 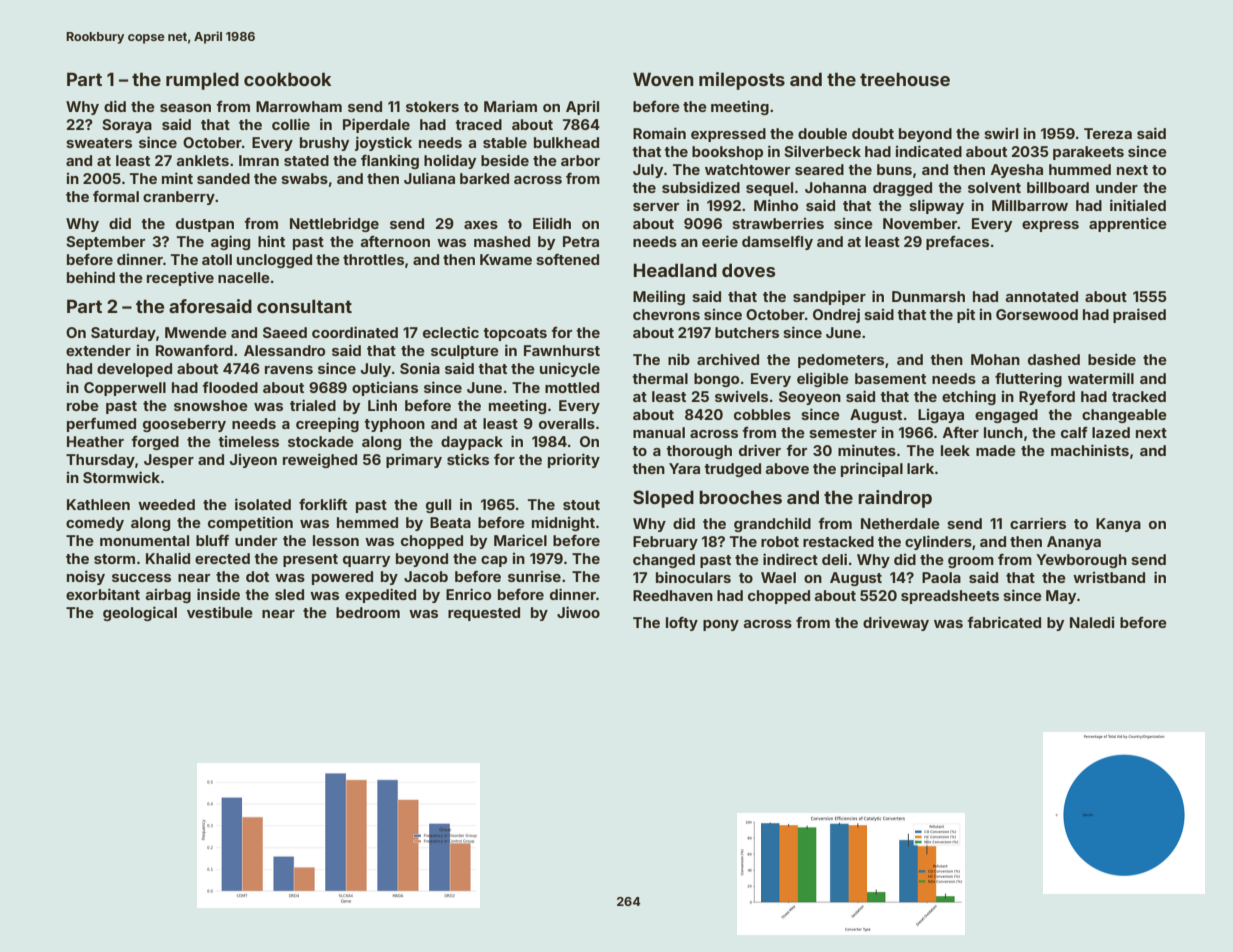 What do you see at coordinates (478, 124) in the screenshot?
I see `traced` at bounding box center [478, 124].
